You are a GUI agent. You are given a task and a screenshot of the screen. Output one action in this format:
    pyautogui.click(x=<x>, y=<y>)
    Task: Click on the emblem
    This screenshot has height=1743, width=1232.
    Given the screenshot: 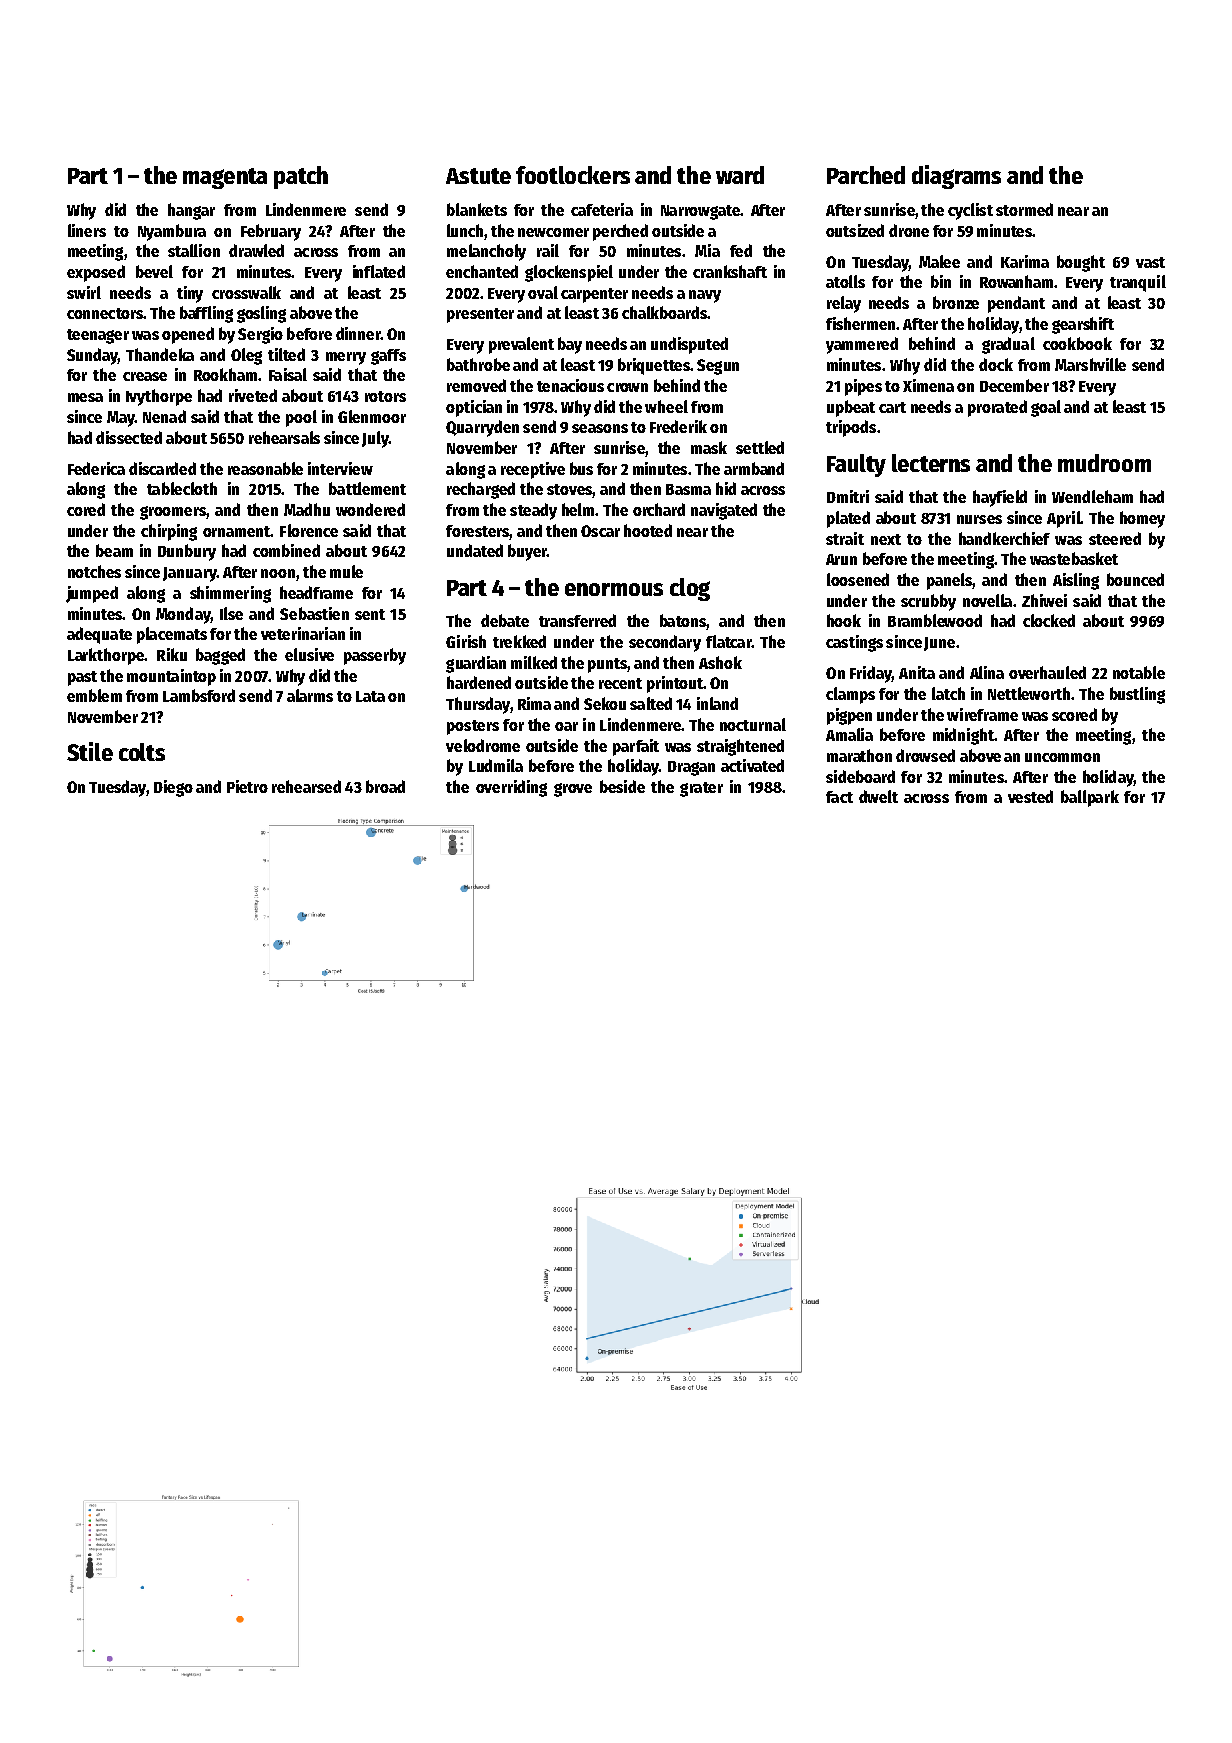 What is the action you would take?
    pyautogui.click(x=94, y=695)
